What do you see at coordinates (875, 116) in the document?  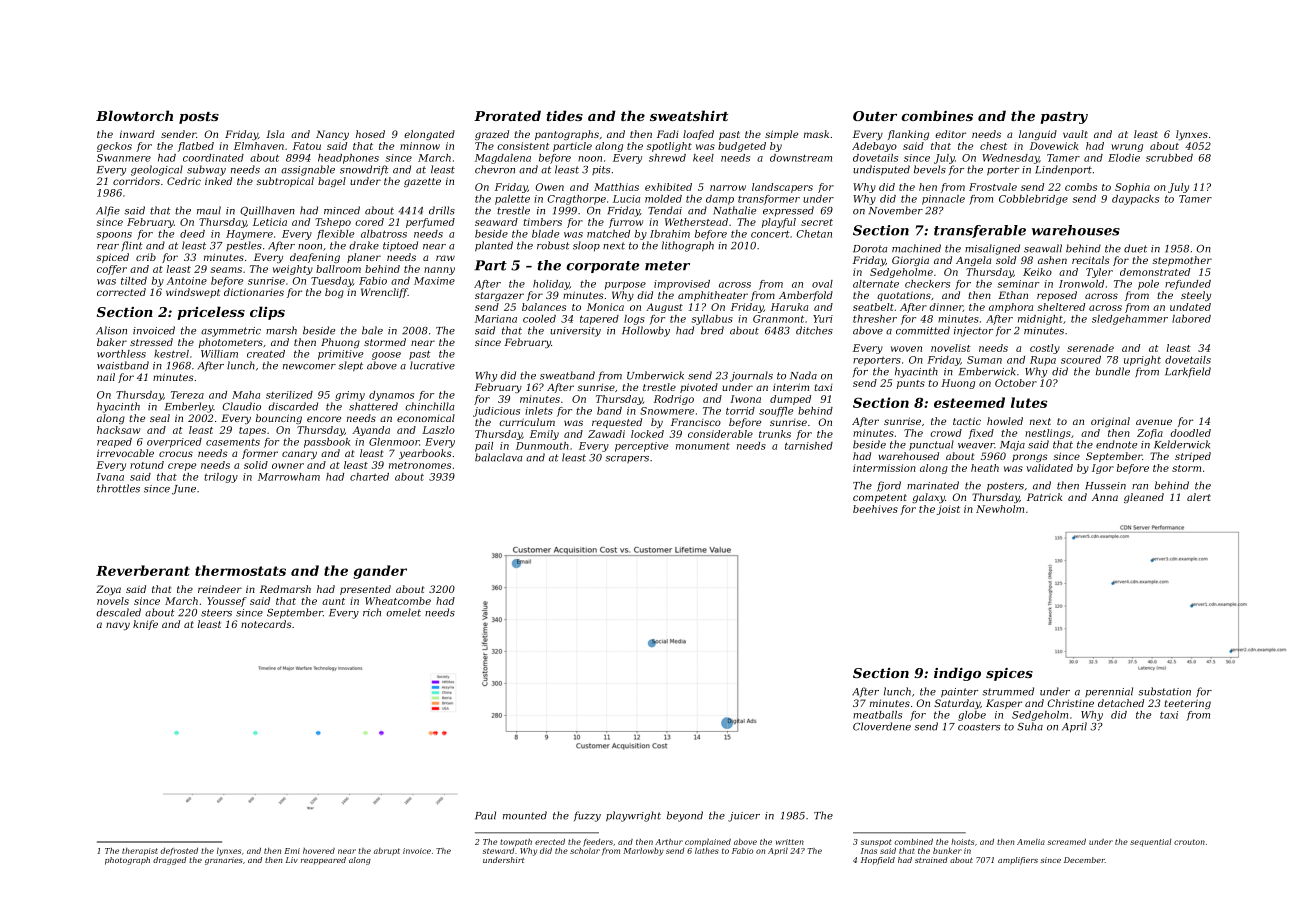 I see `Outer` at bounding box center [875, 116].
